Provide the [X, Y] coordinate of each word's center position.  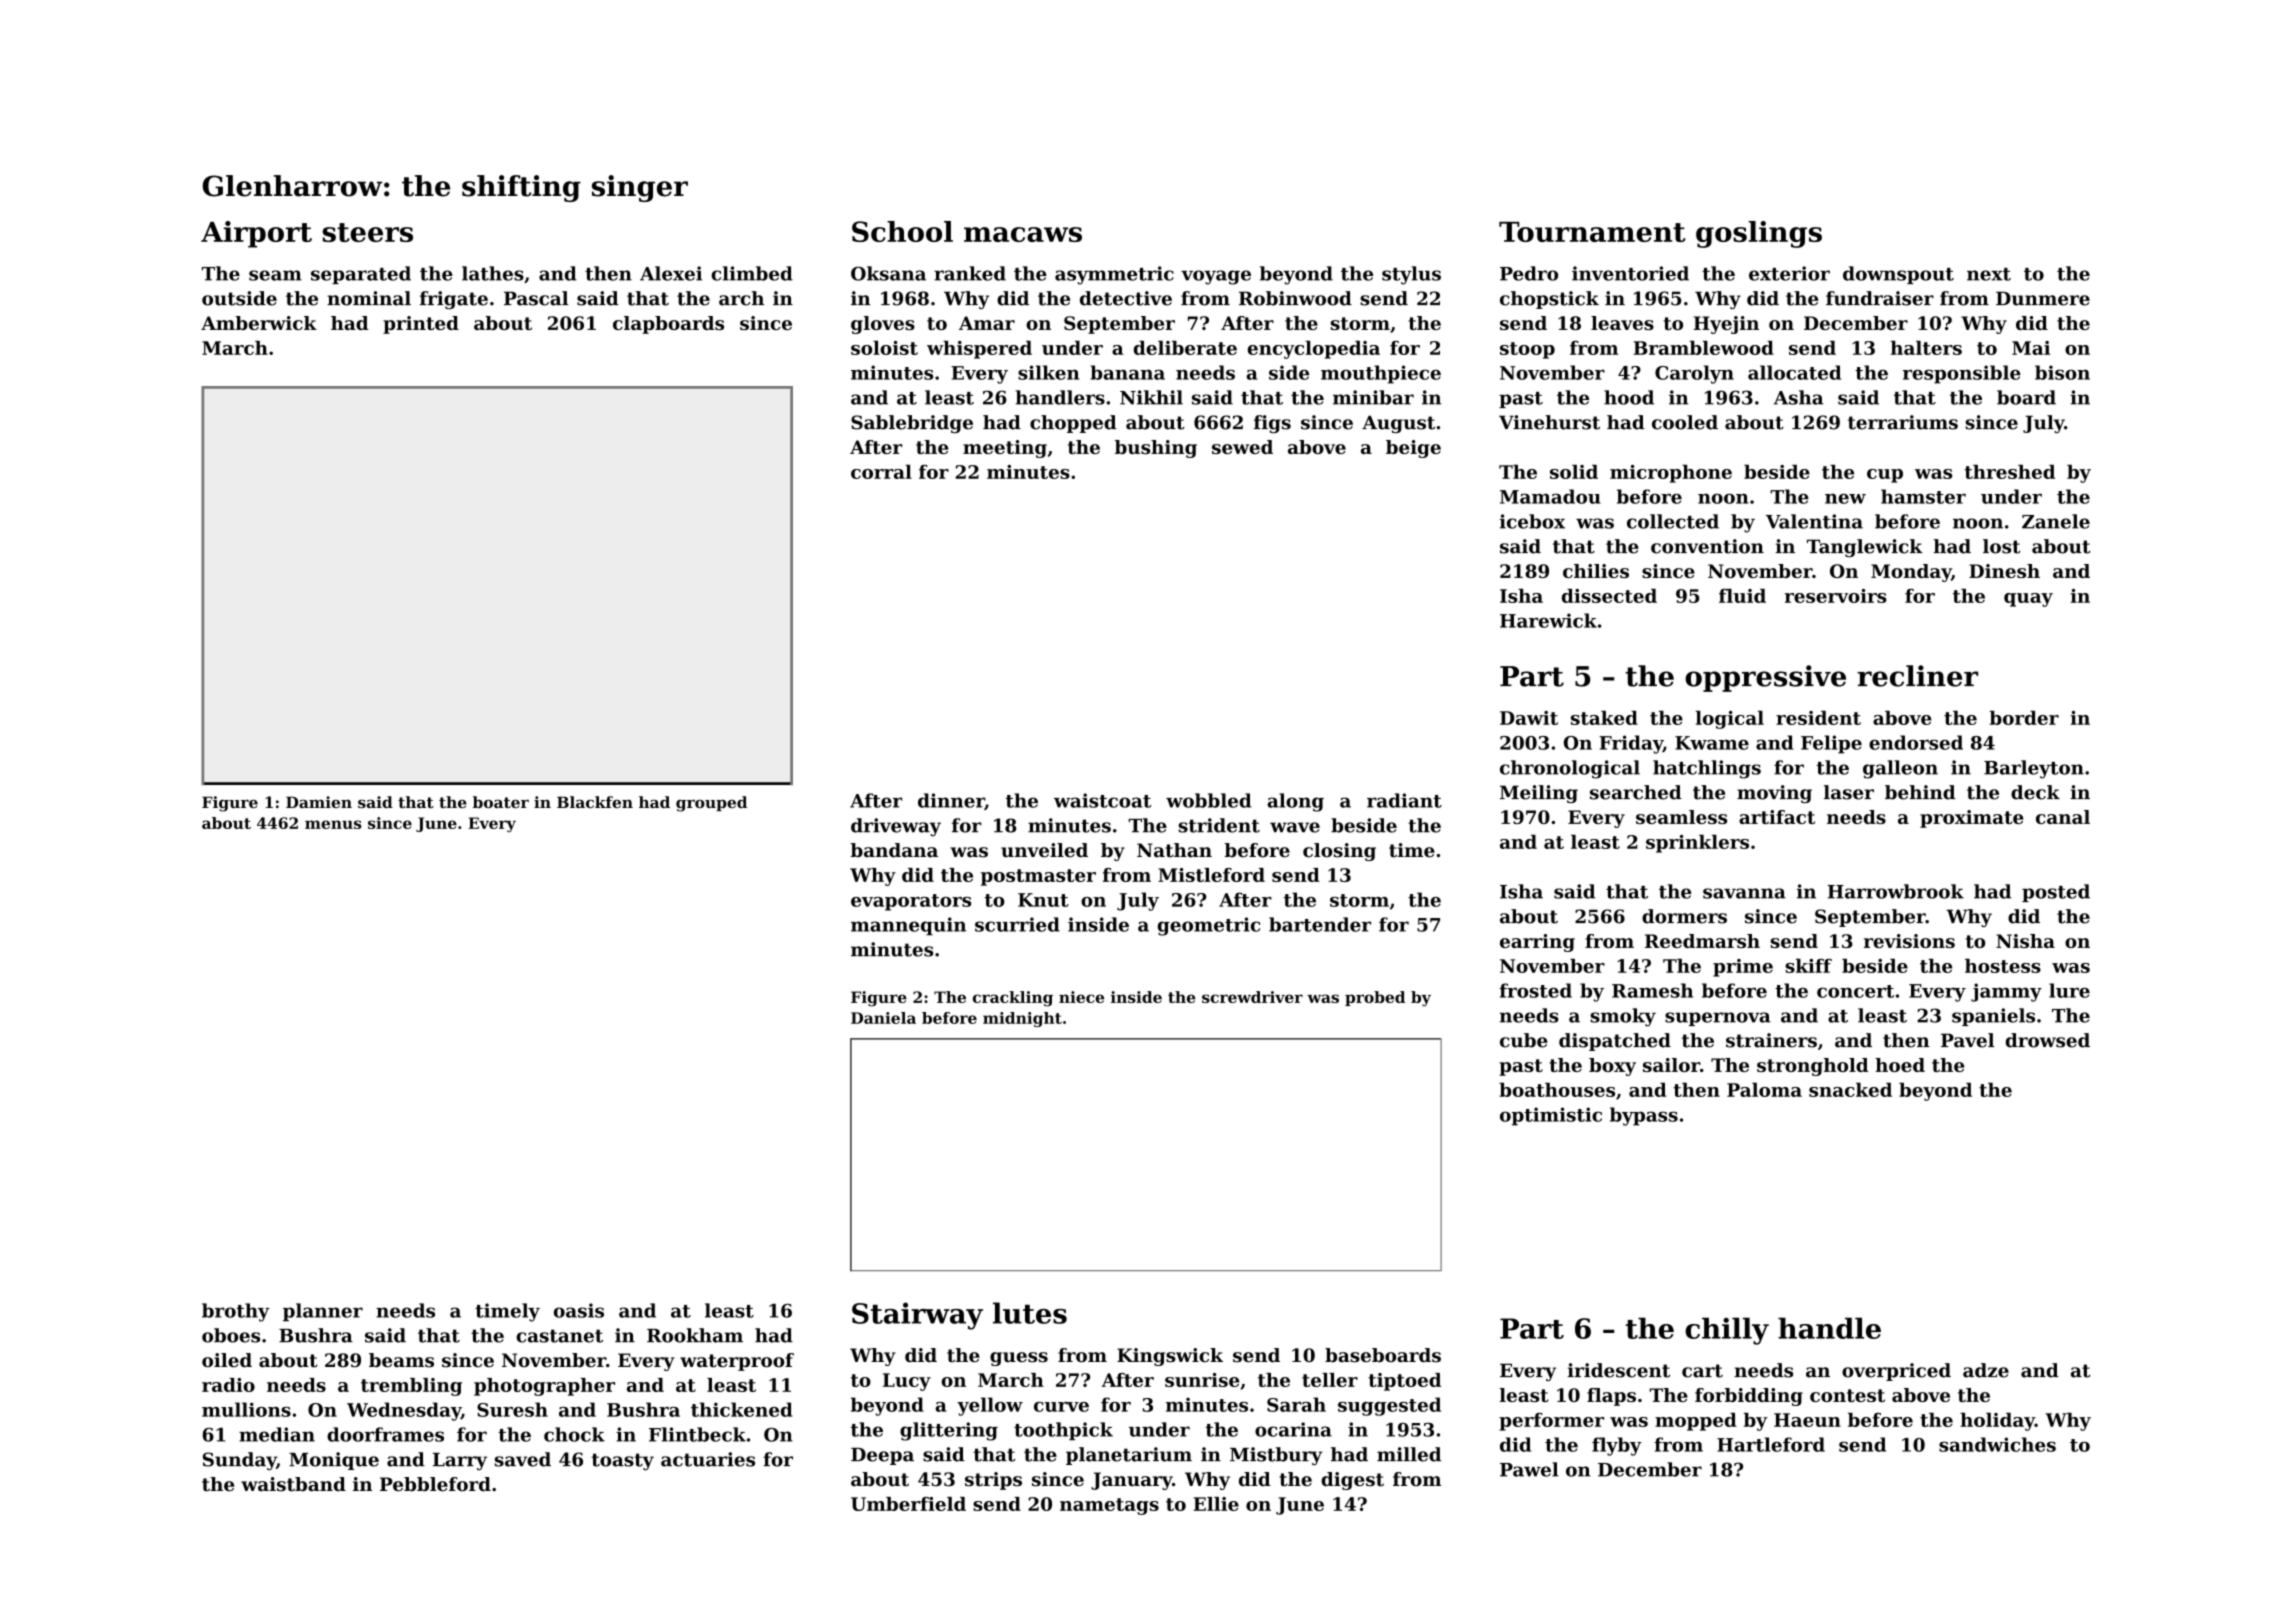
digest [1352, 1481]
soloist [884, 348]
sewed [1242, 447]
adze [1986, 1370]
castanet [559, 1336]
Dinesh [2004, 571]
